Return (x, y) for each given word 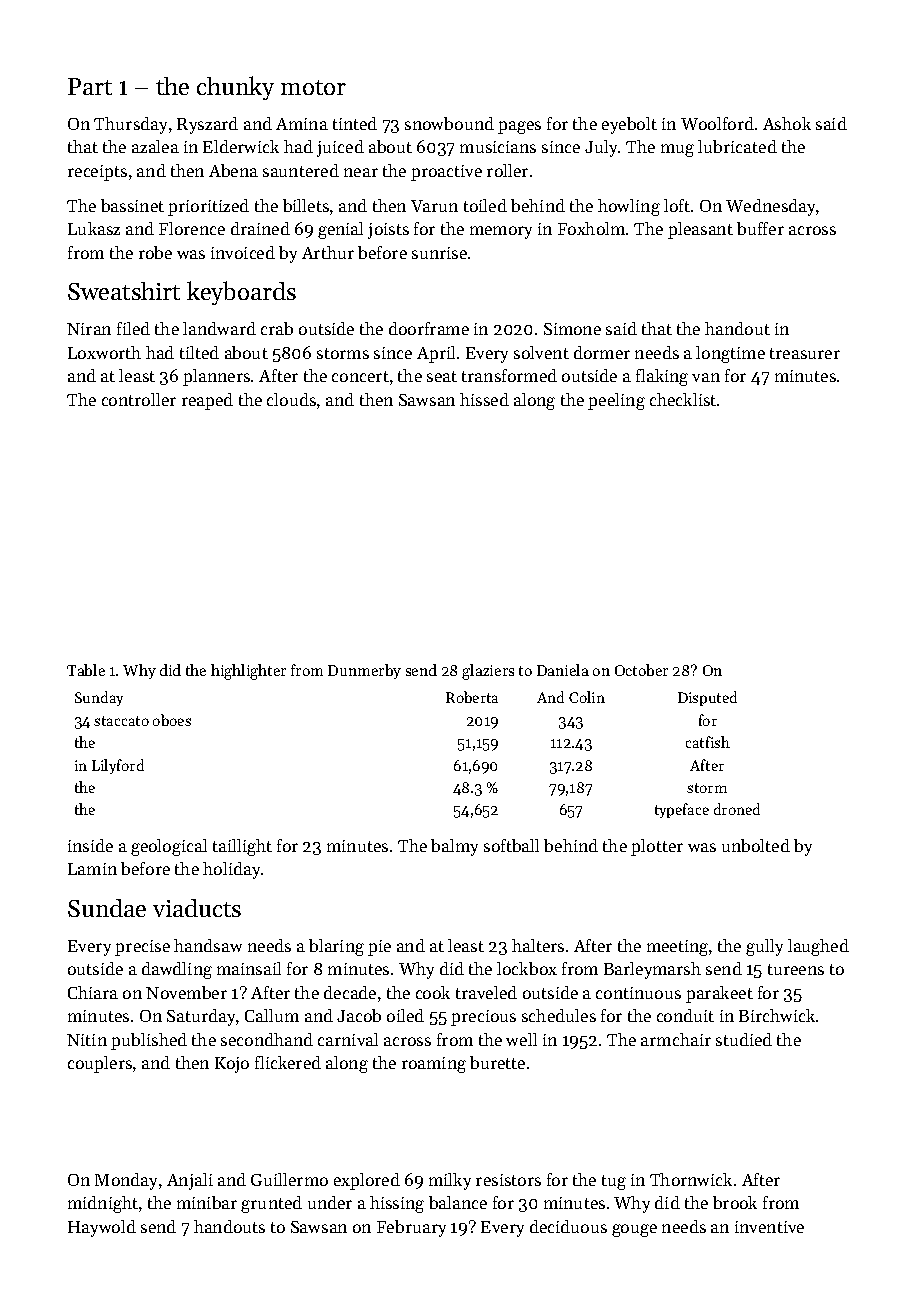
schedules (559, 1015)
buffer (760, 228)
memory (501, 232)
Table (86, 670)
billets (306, 205)
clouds (291, 399)
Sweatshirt (124, 291)
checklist (683, 399)
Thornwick (691, 1179)
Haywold (102, 1228)
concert (360, 376)
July (601, 148)
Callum (272, 1015)
